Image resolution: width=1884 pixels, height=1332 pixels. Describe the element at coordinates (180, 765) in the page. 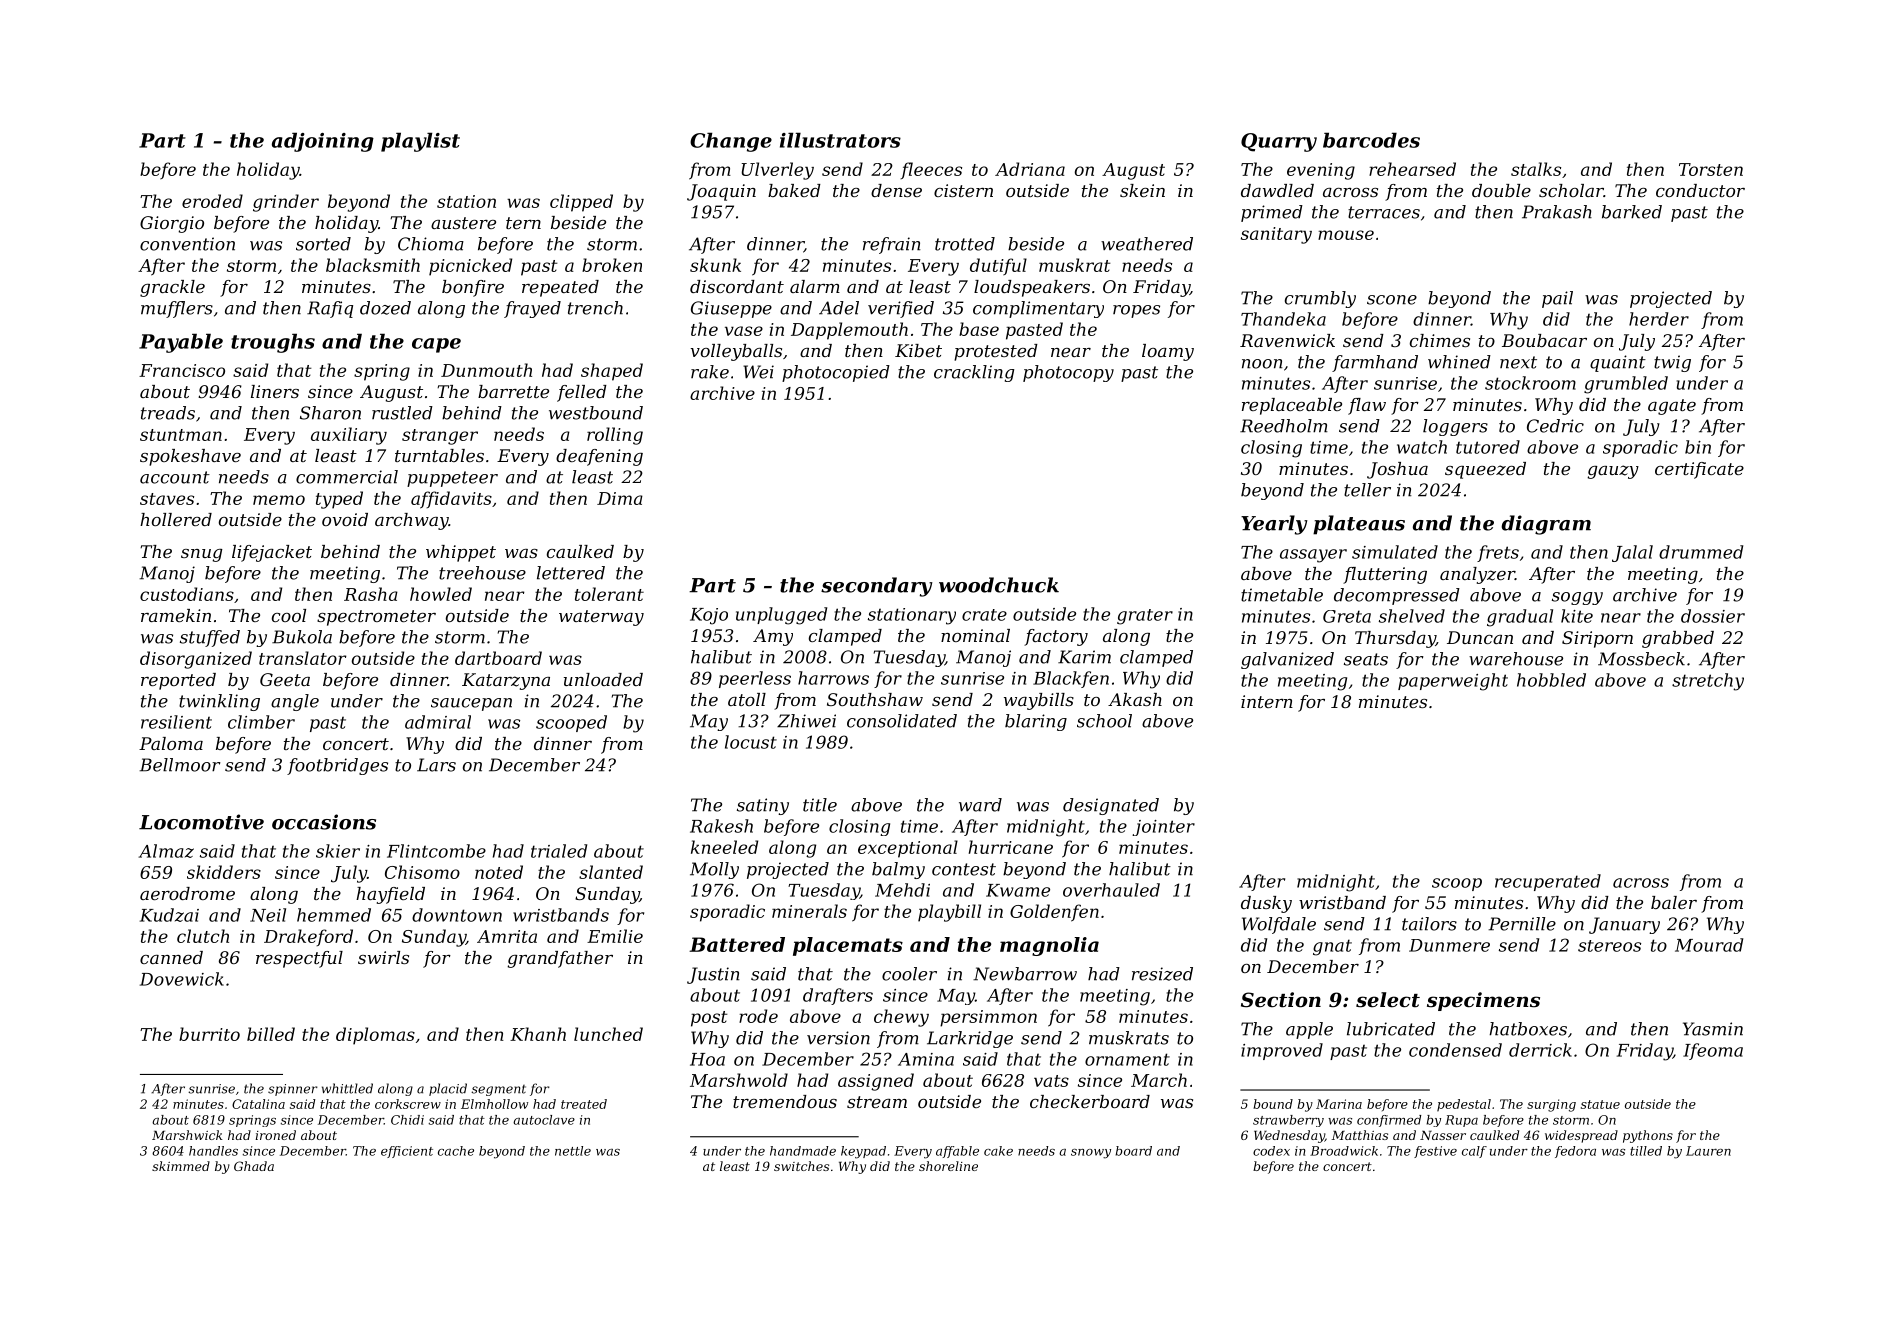

I see `Bellmoor` at that location.
